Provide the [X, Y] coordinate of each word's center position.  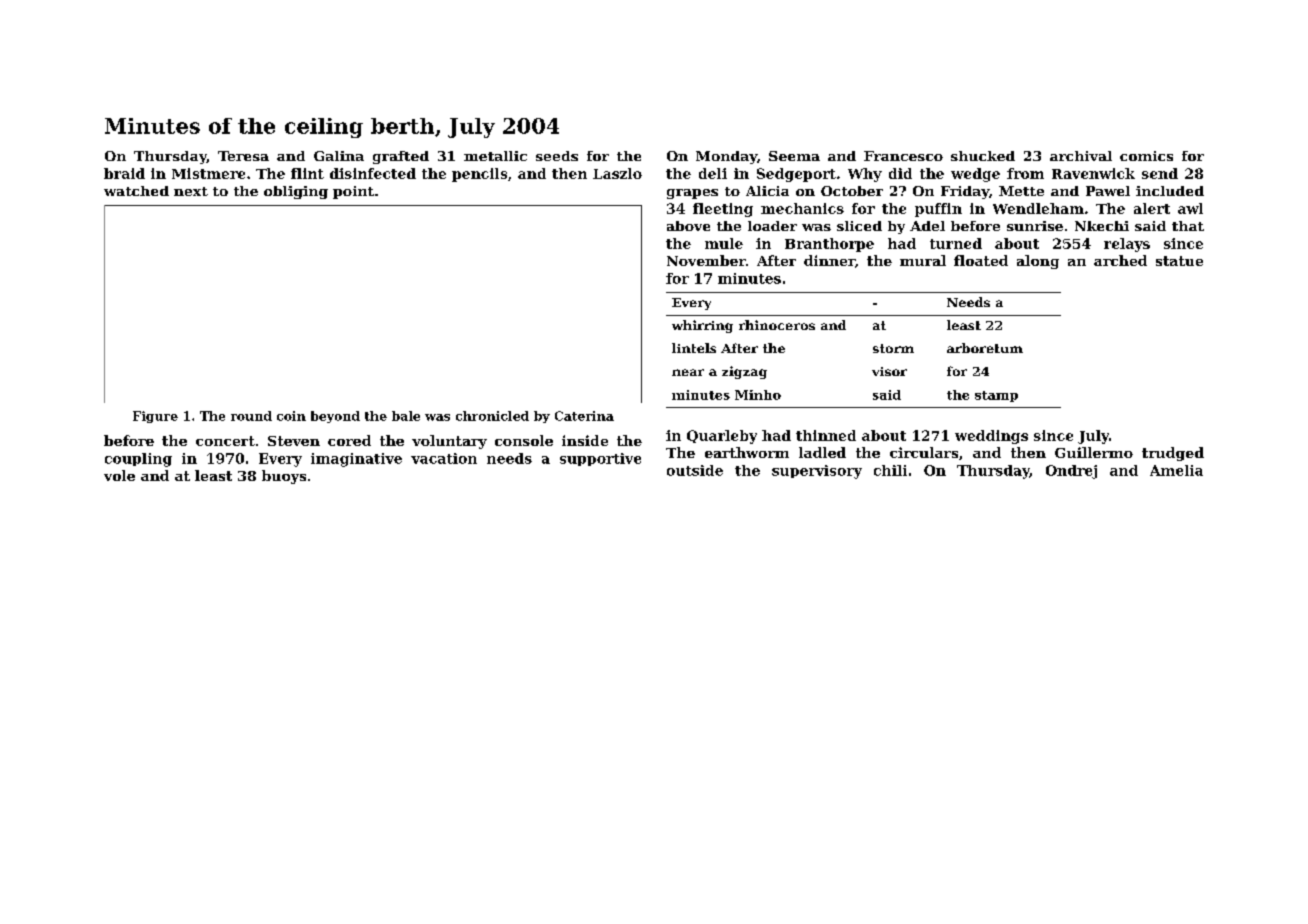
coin [291, 416]
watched [136, 191]
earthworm [747, 452]
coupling [138, 460]
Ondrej [1071, 472]
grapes [692, 194]
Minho [758, 395]
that [1188, 226]
